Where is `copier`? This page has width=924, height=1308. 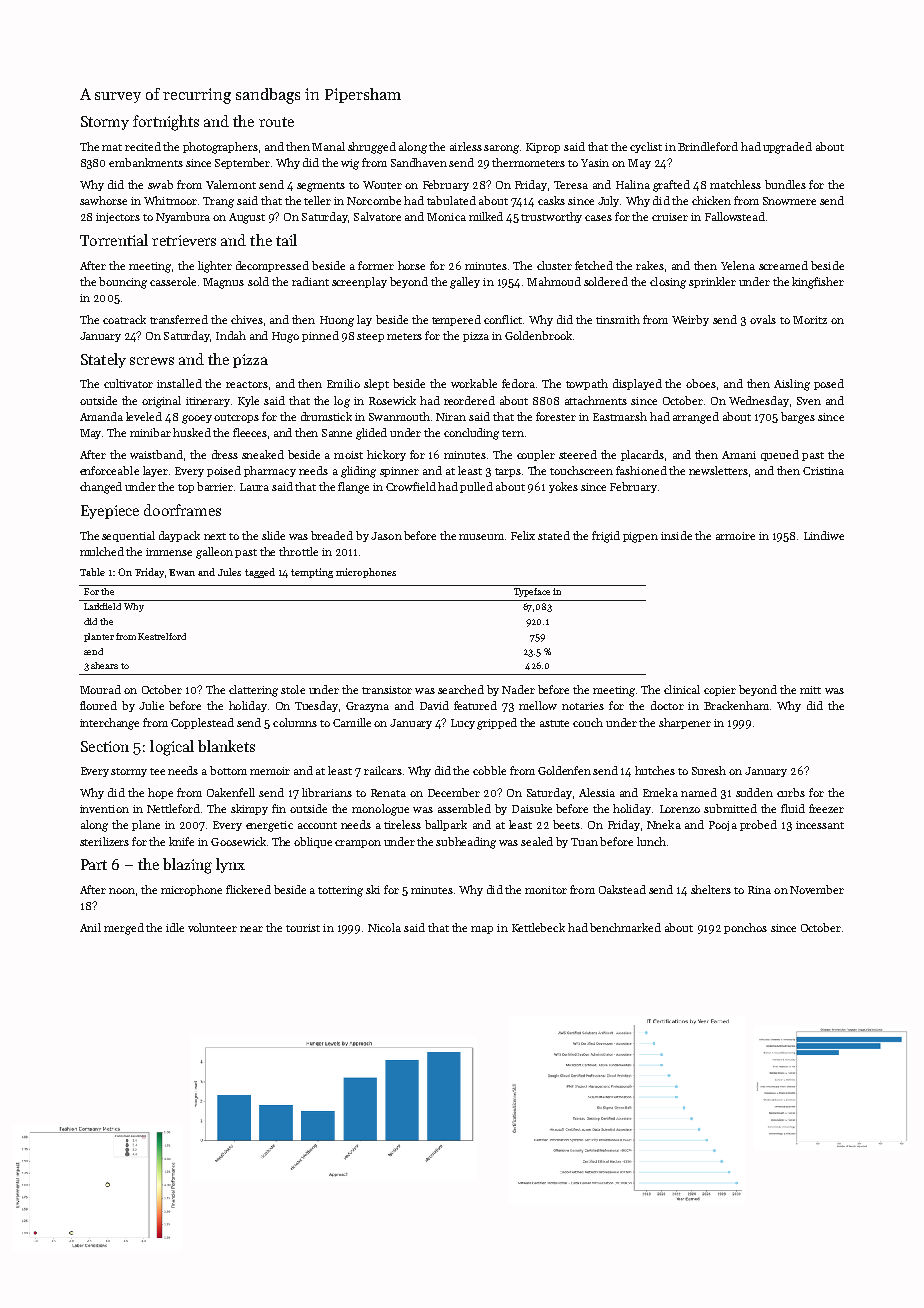
copier is located at coordinates (720, 691).
